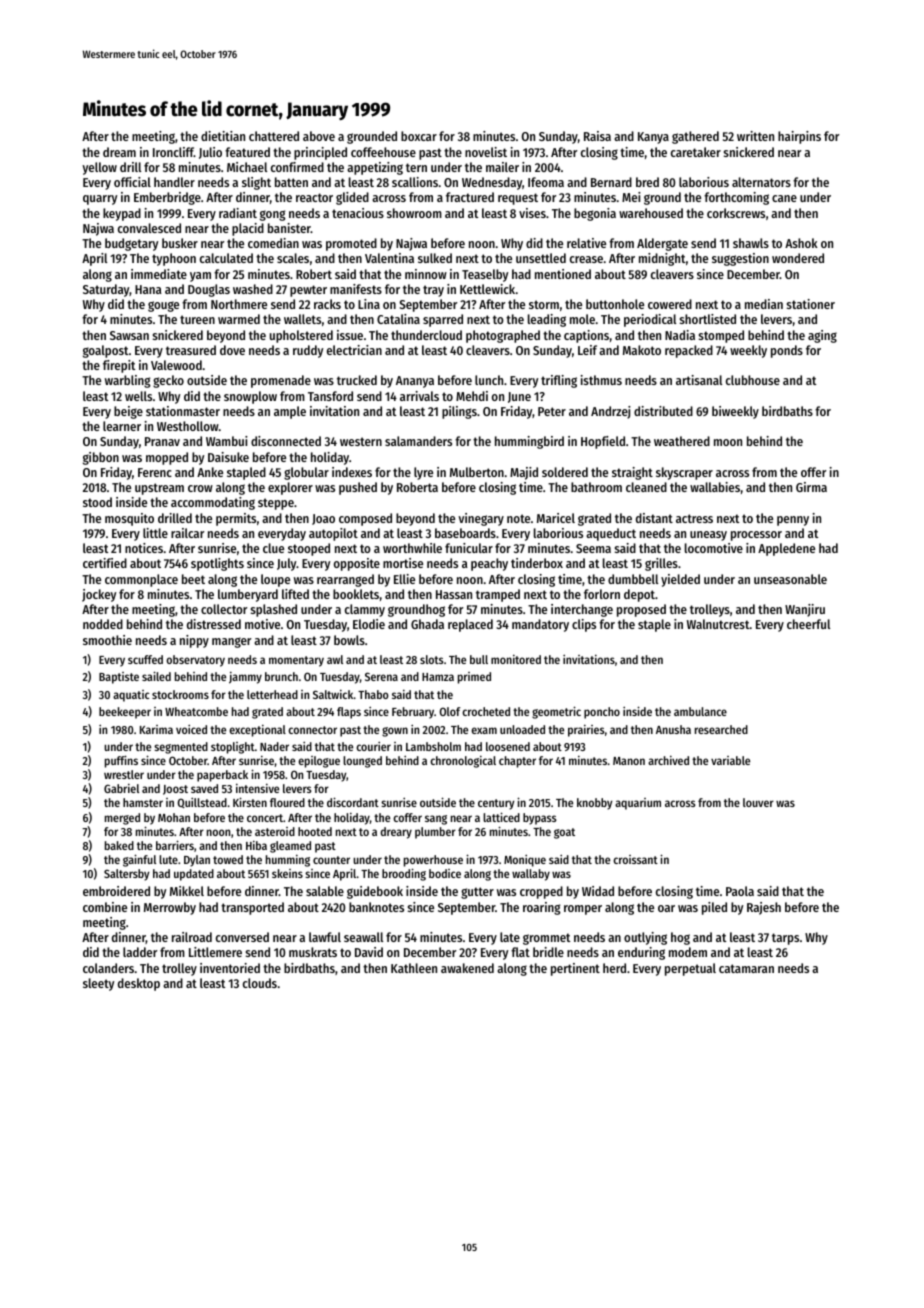  I want to click on Pranav, so click(162, 441).
